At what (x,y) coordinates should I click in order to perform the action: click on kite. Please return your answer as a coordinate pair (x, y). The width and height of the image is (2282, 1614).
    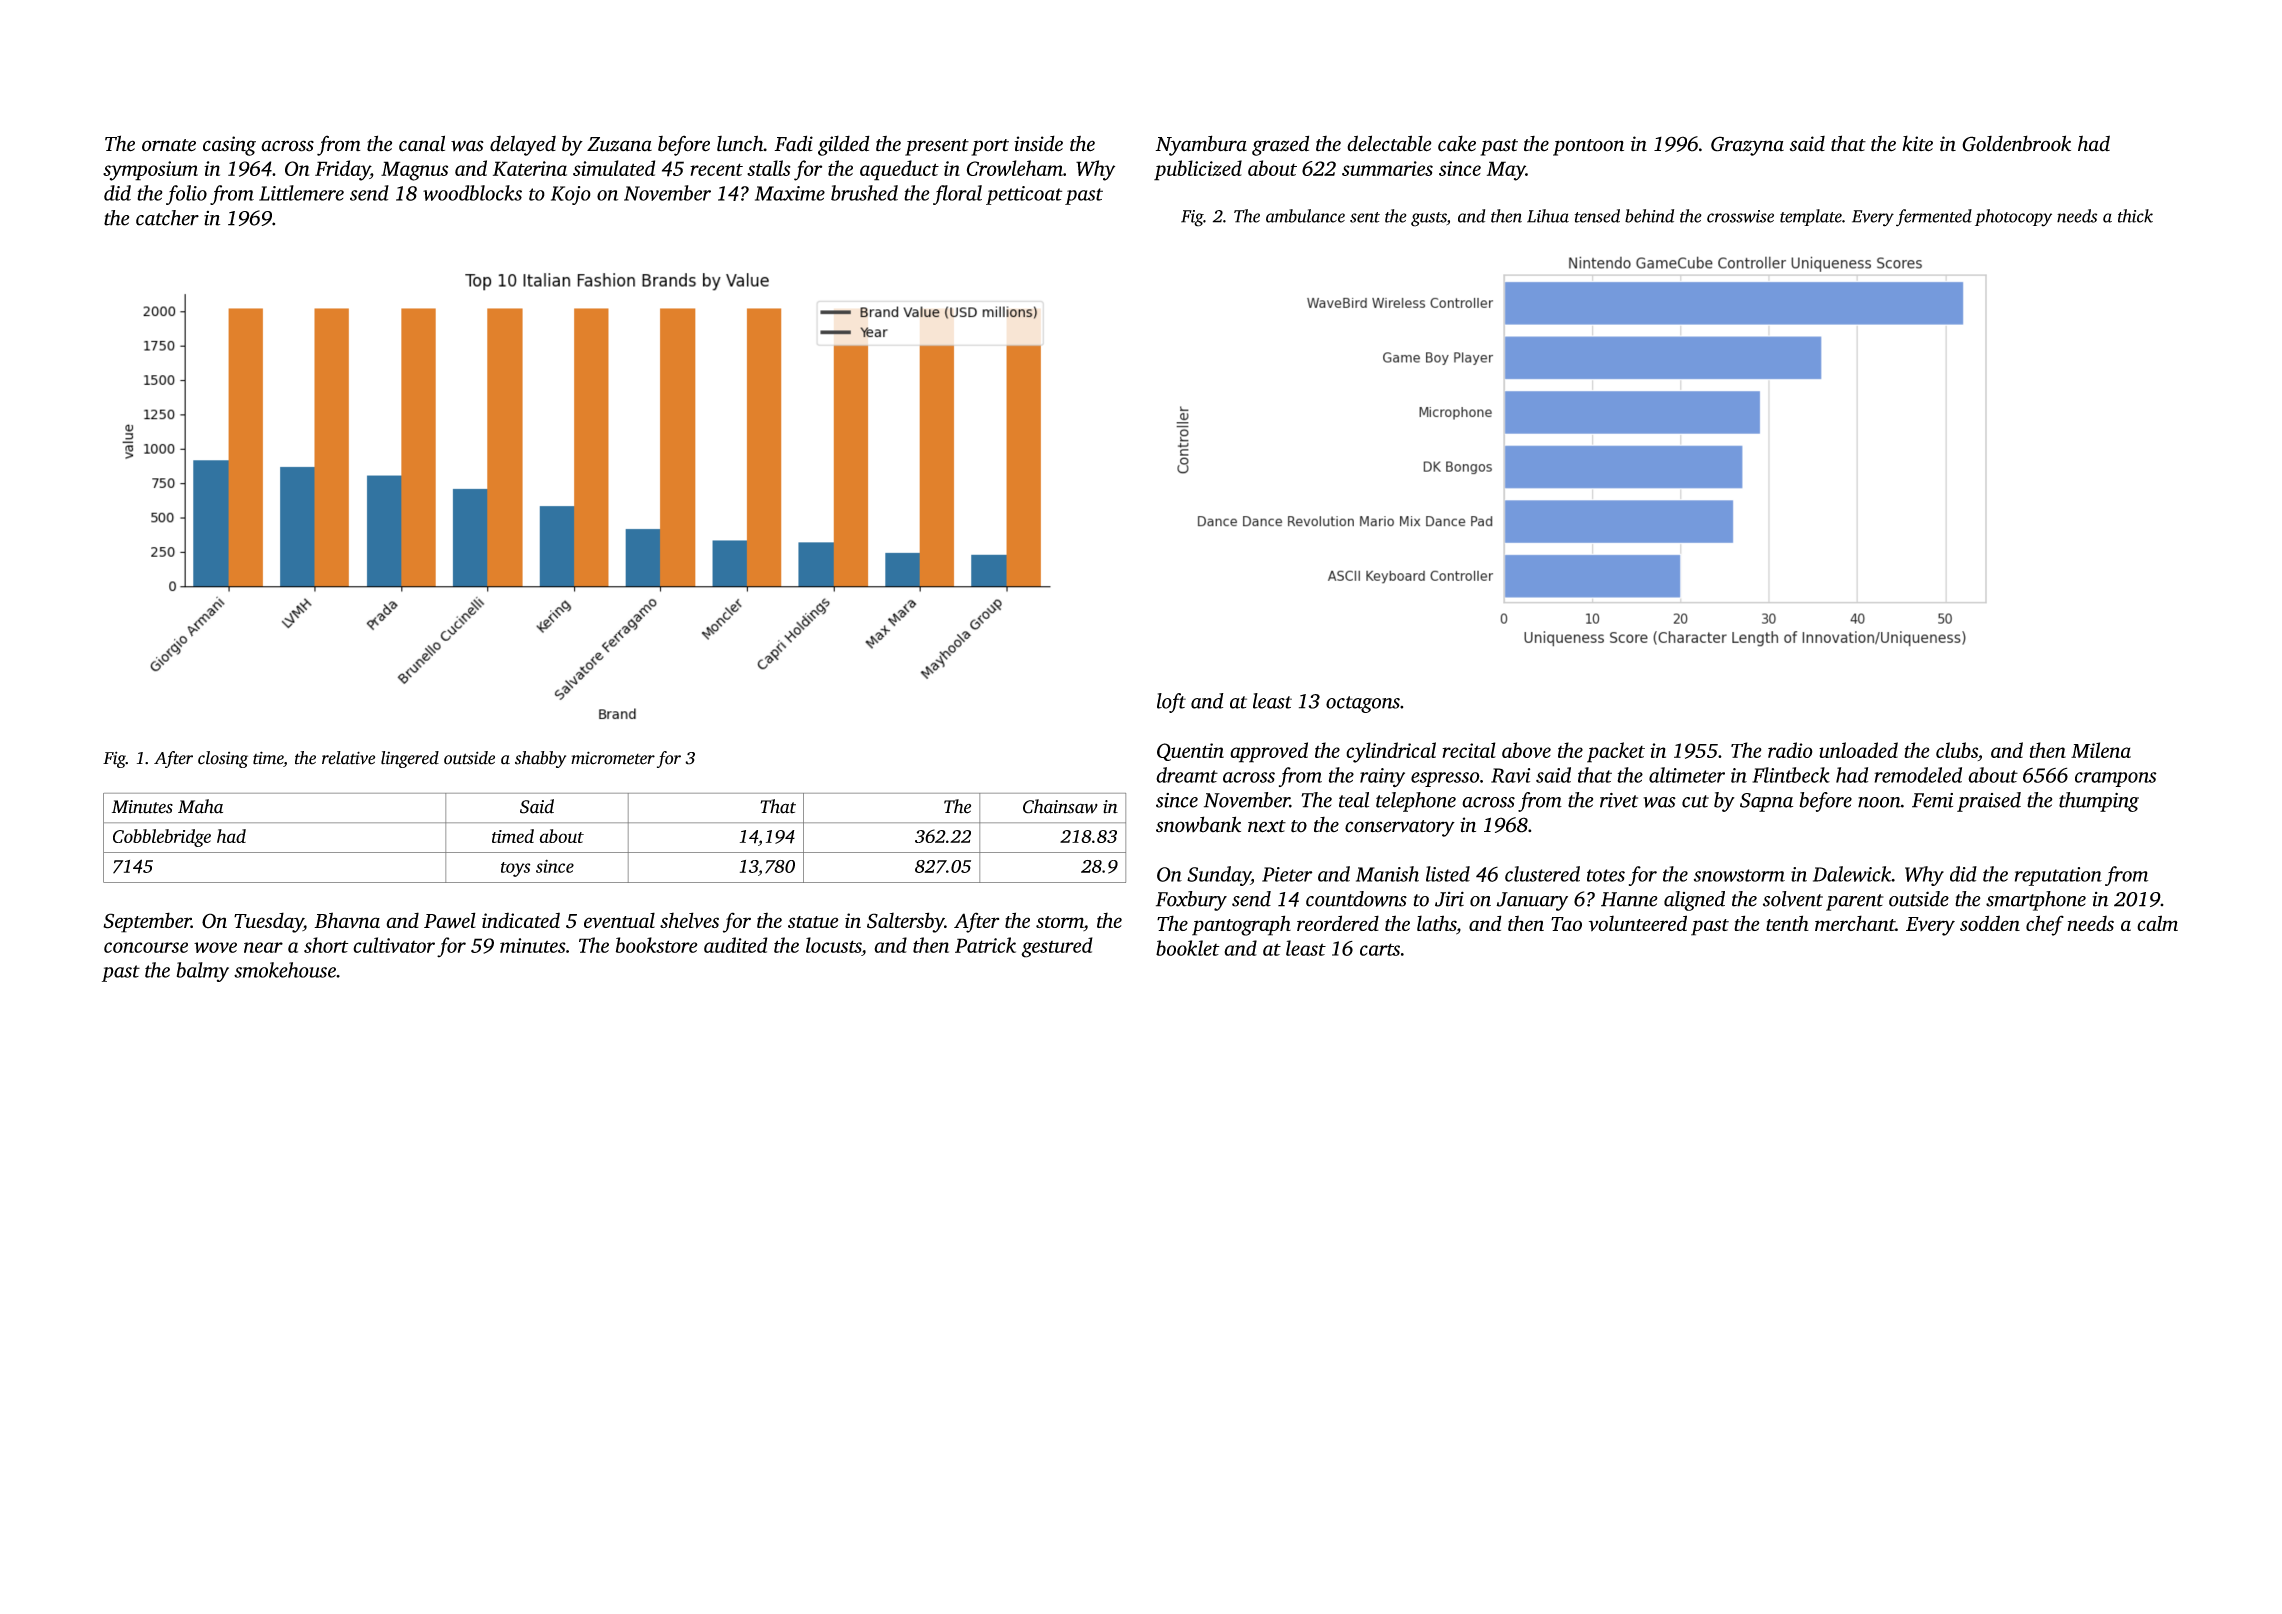
    Looking at the image, I should click on (1917, 143).
